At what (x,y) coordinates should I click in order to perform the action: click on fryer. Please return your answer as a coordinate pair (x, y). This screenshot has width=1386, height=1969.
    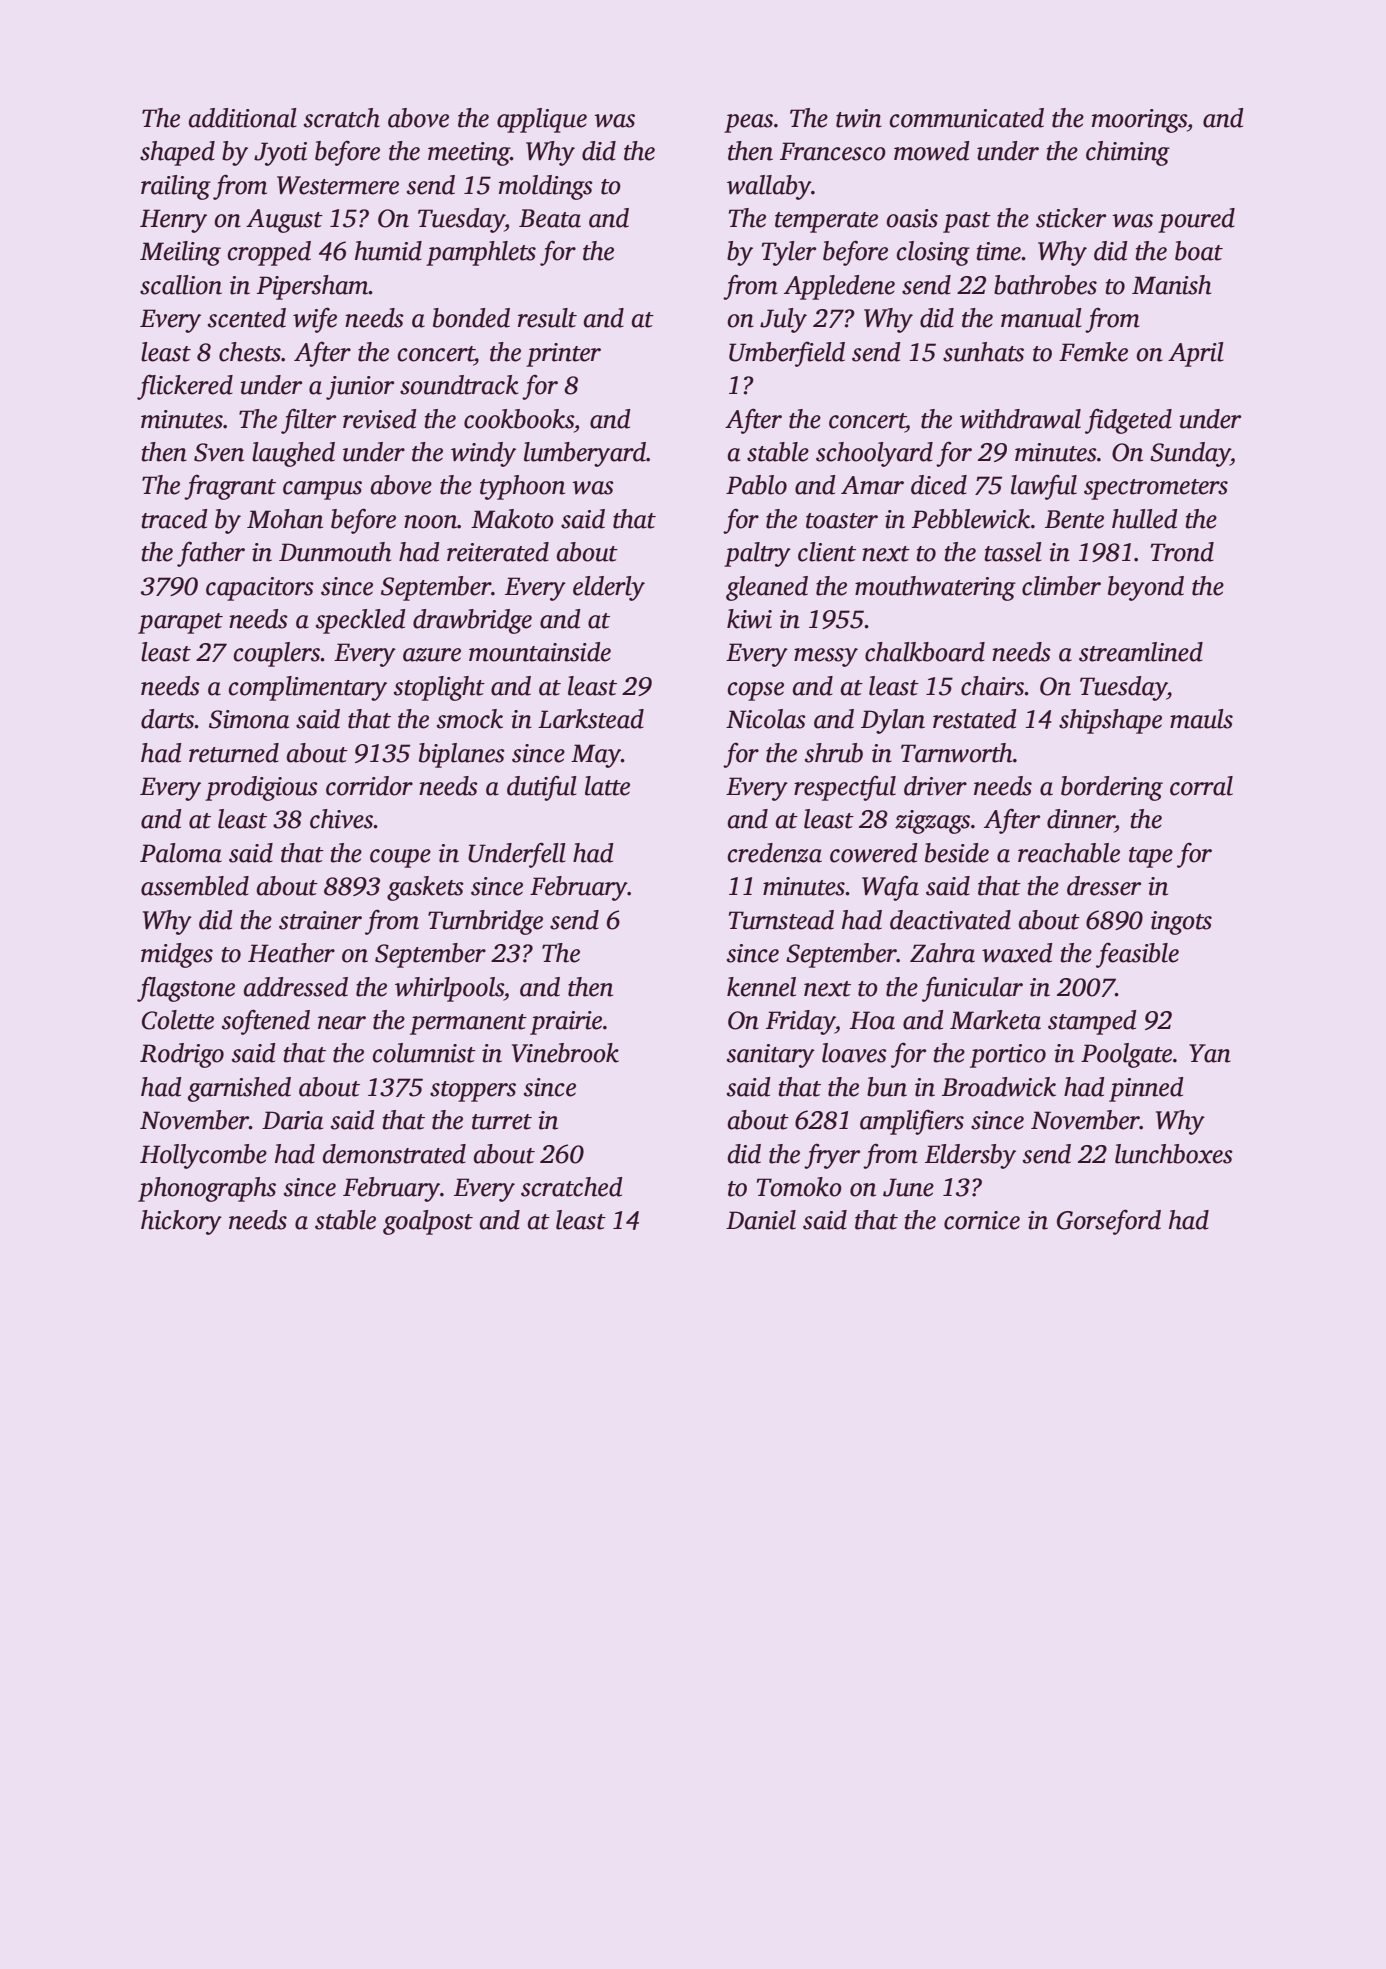
    Looking at the image, I should click on (832, 1156).
